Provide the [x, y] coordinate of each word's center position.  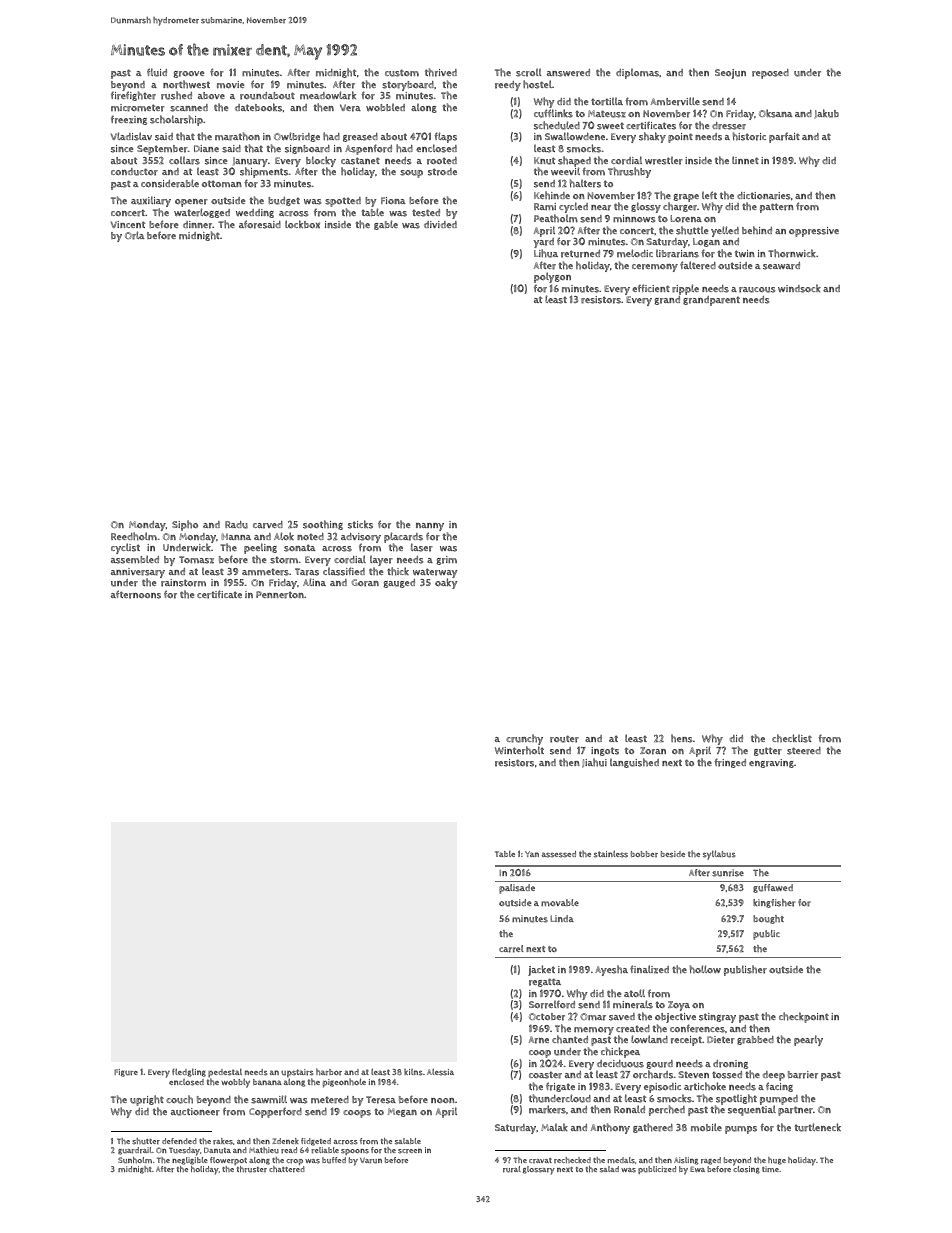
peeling [260, 548]
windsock [799, 288]
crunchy [524, 739]
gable [386, 225]
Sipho [185, 525]
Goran [365, 583]
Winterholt [519, 750]
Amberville [675, 101]
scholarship [176, 120]
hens [681, 738]
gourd [659, 1064]
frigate [560, 1087]
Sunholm [135, 1160]
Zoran [653, 751]
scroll [528, 73]
